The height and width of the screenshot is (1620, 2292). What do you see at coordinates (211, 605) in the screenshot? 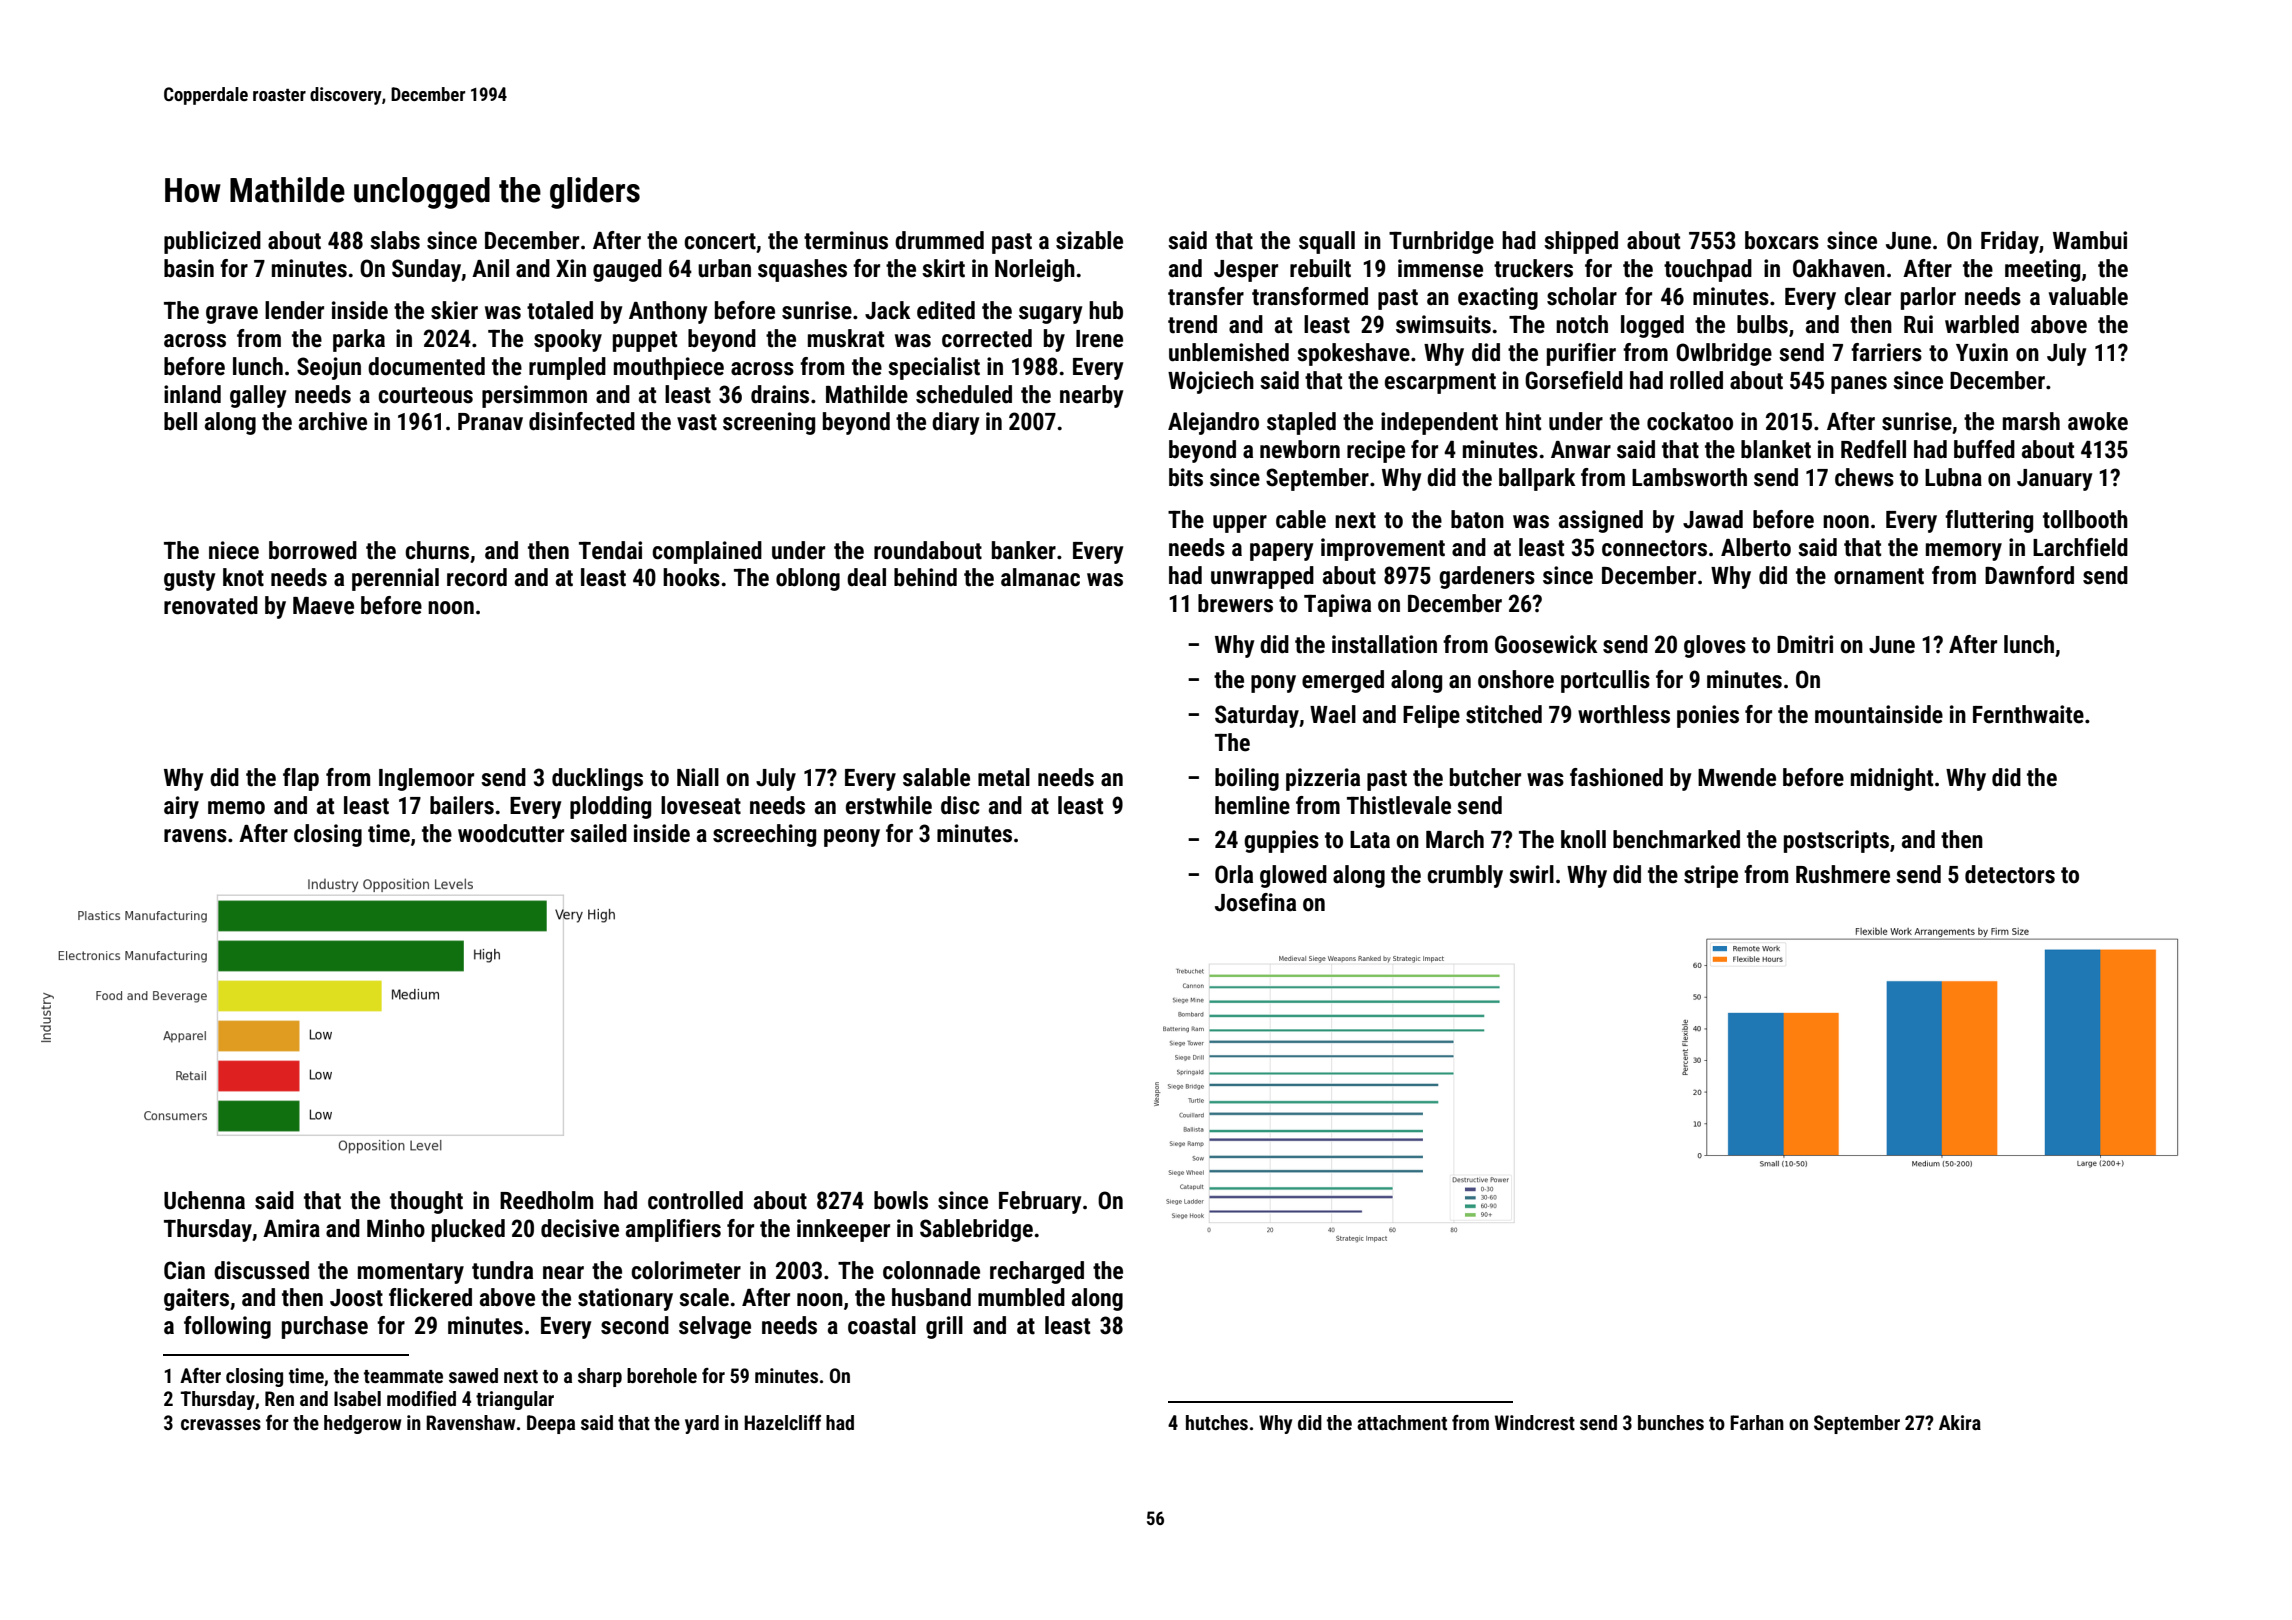
I see `renovated` at bounding box center [211, 605].
